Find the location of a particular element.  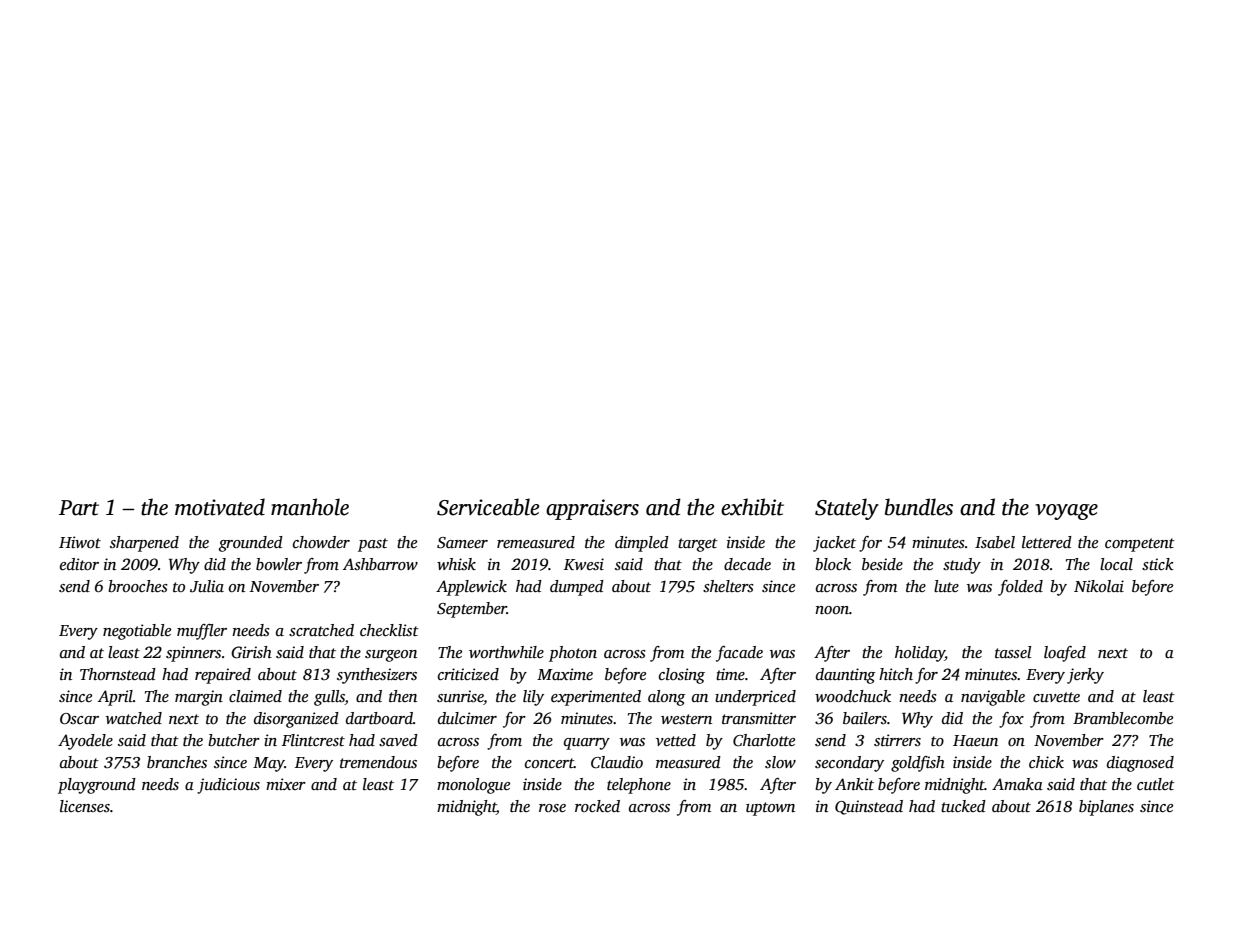

dumped is located at coordinates (577, 588).
